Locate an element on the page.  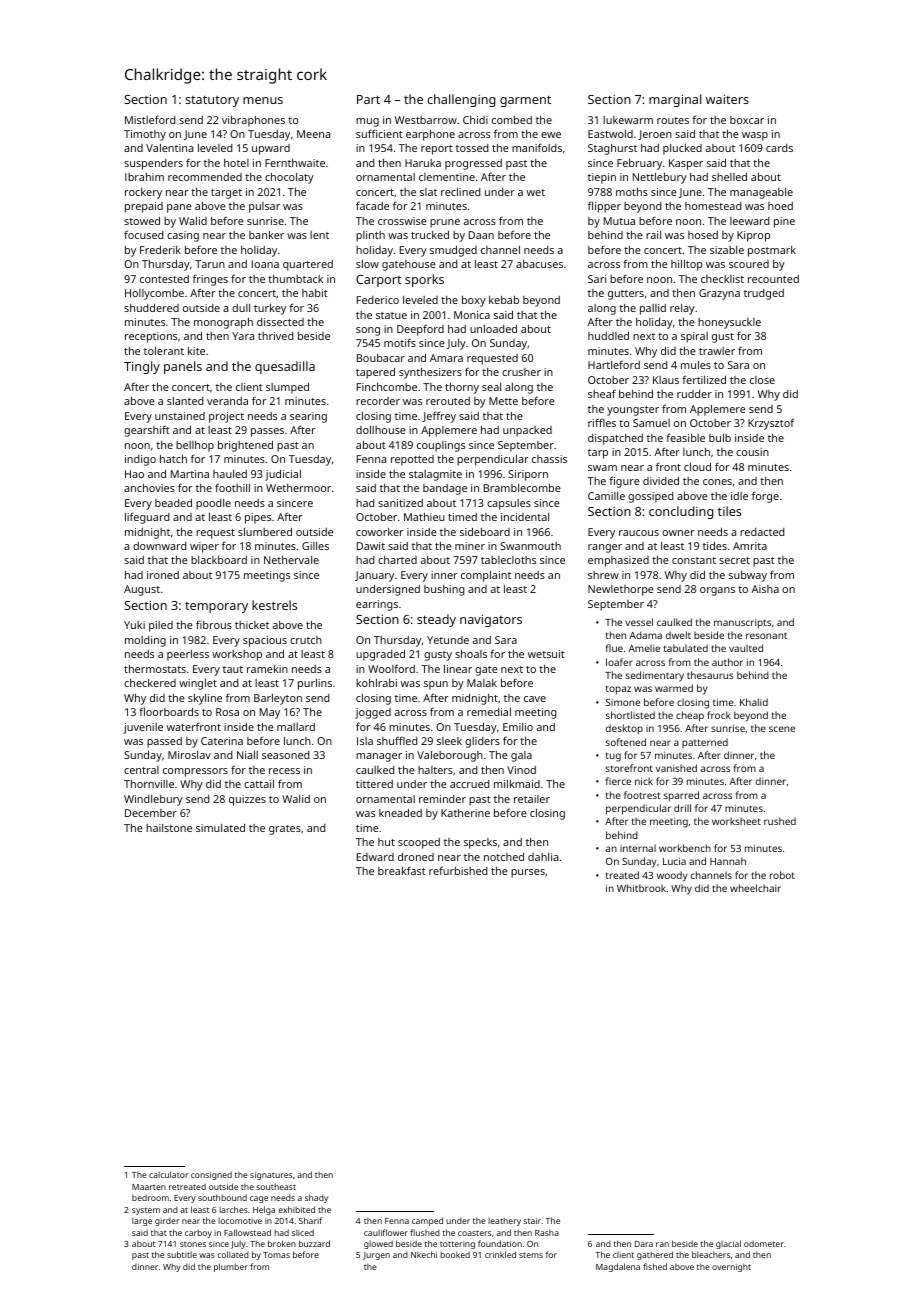
Krzysztof is located at coordinates (771, 424).
